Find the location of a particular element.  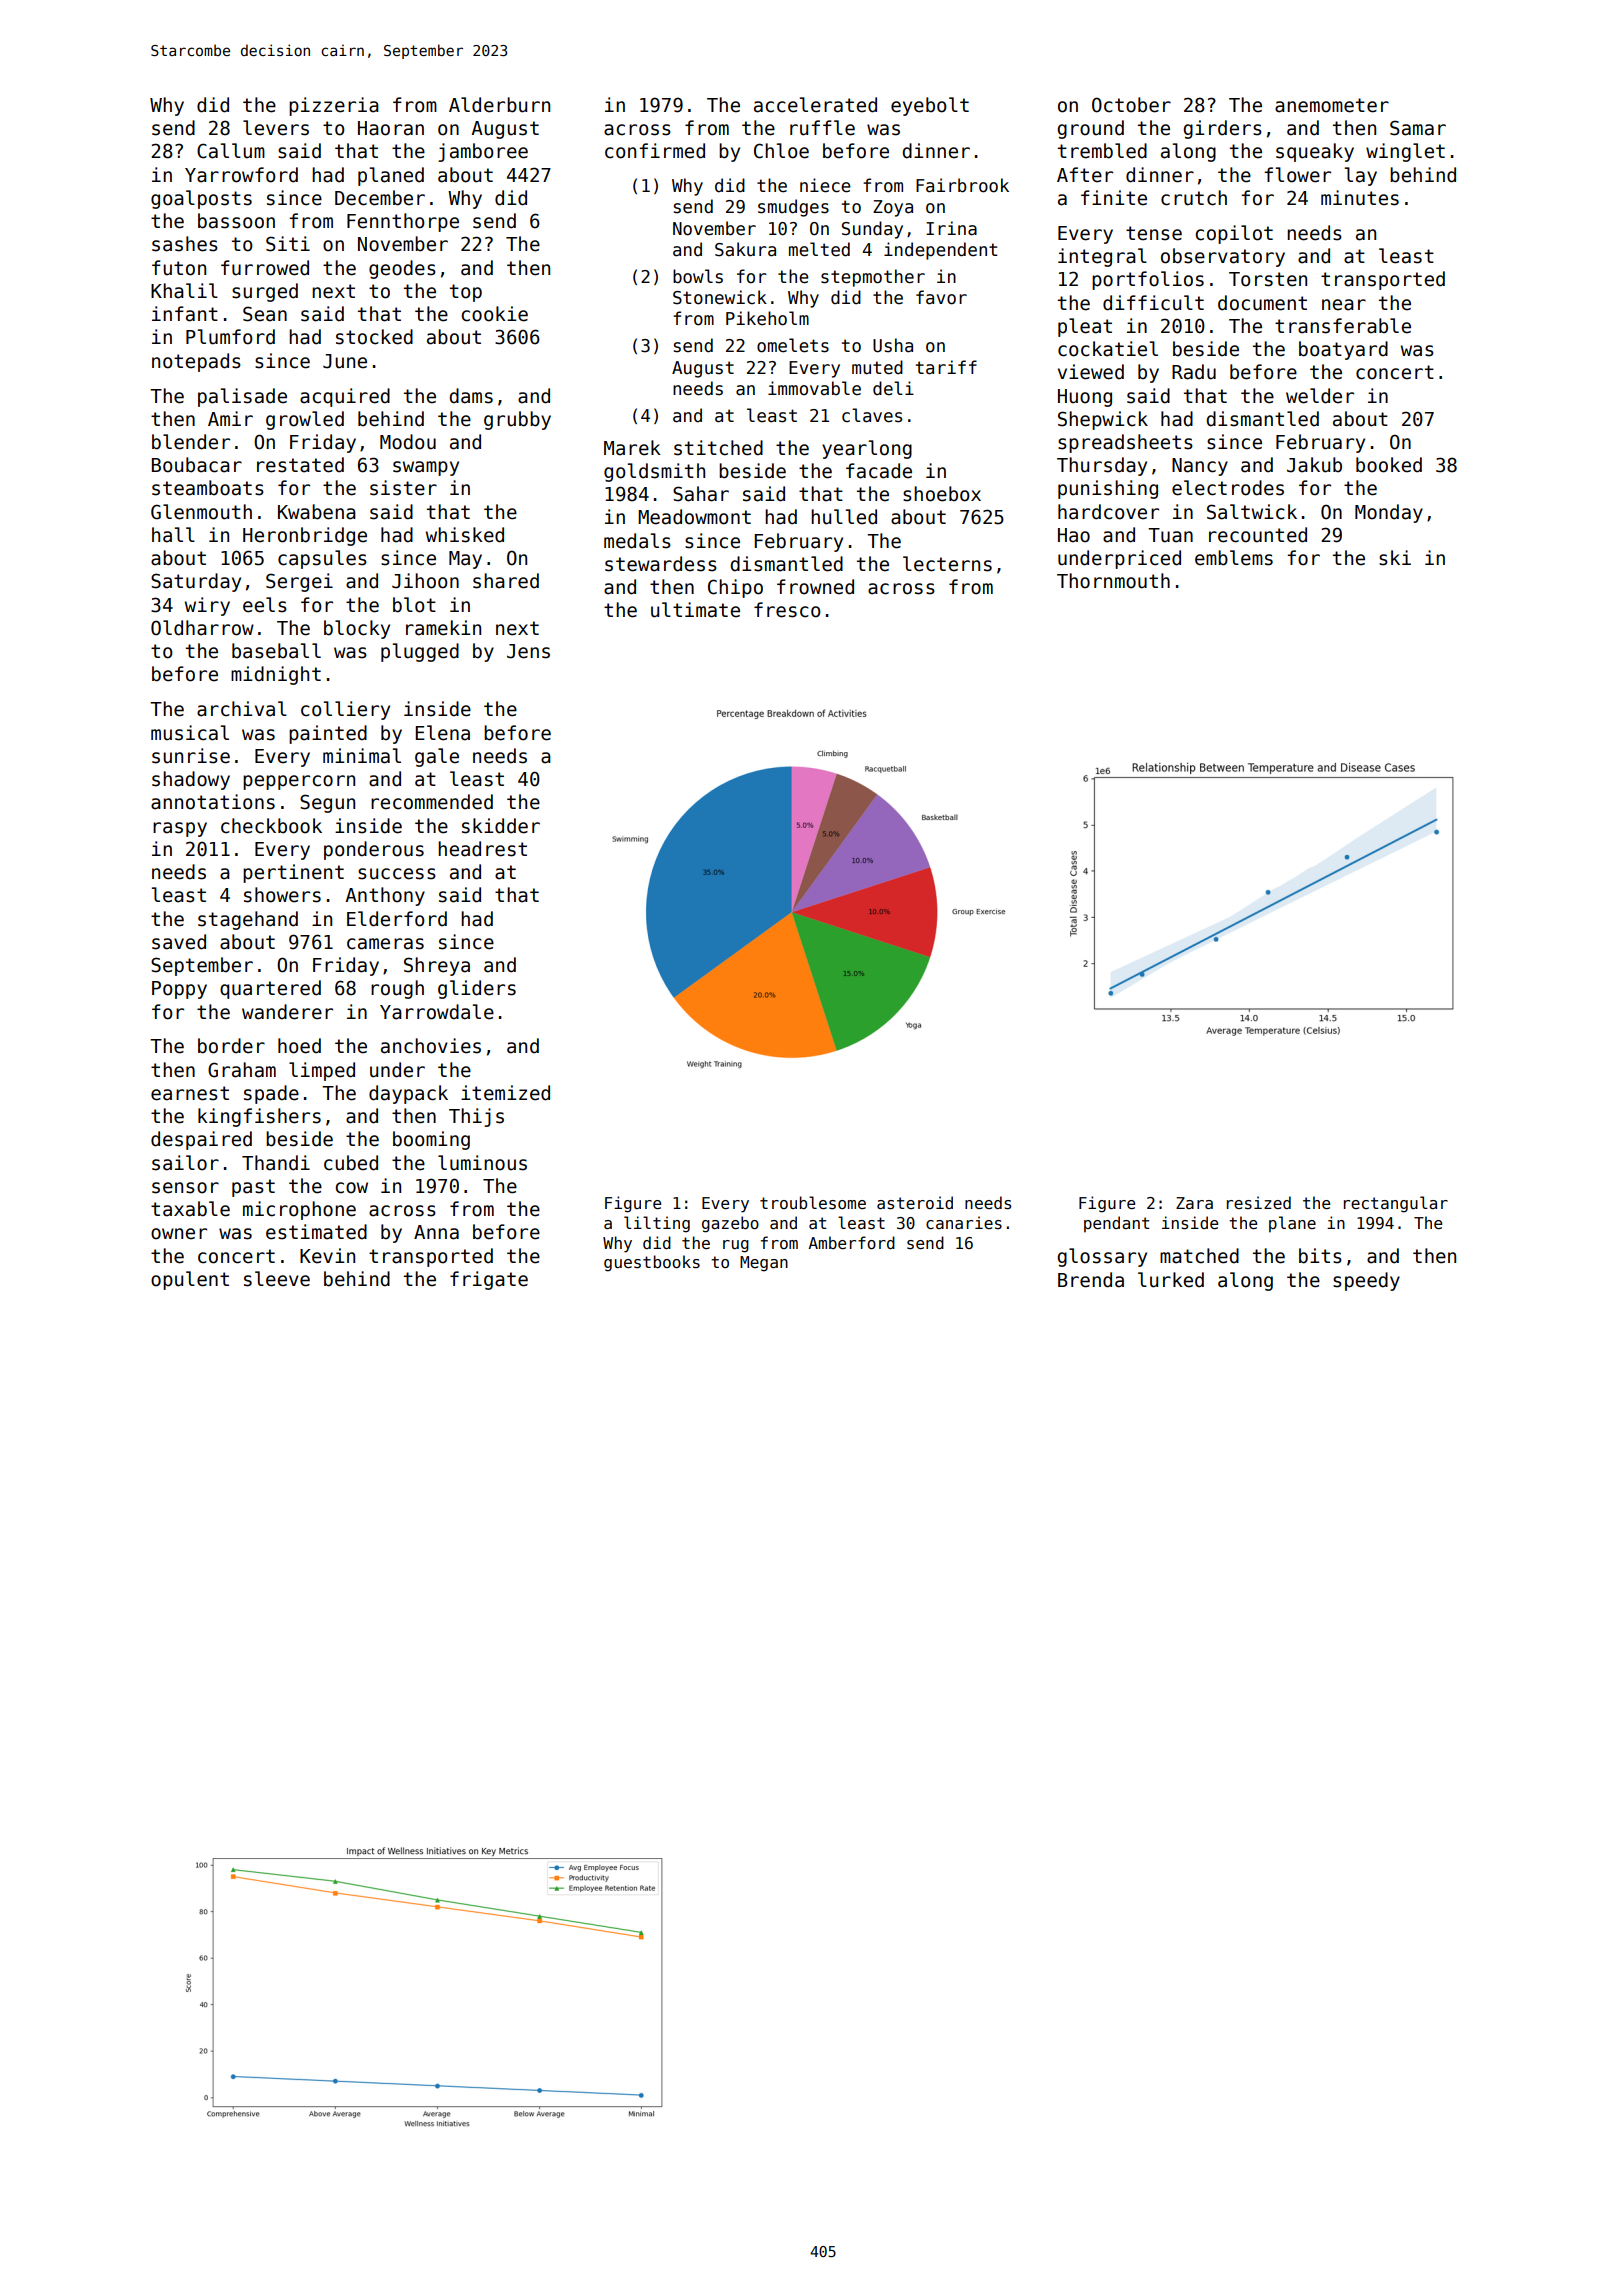

lurked is located at coordinates (1171, 1280).
